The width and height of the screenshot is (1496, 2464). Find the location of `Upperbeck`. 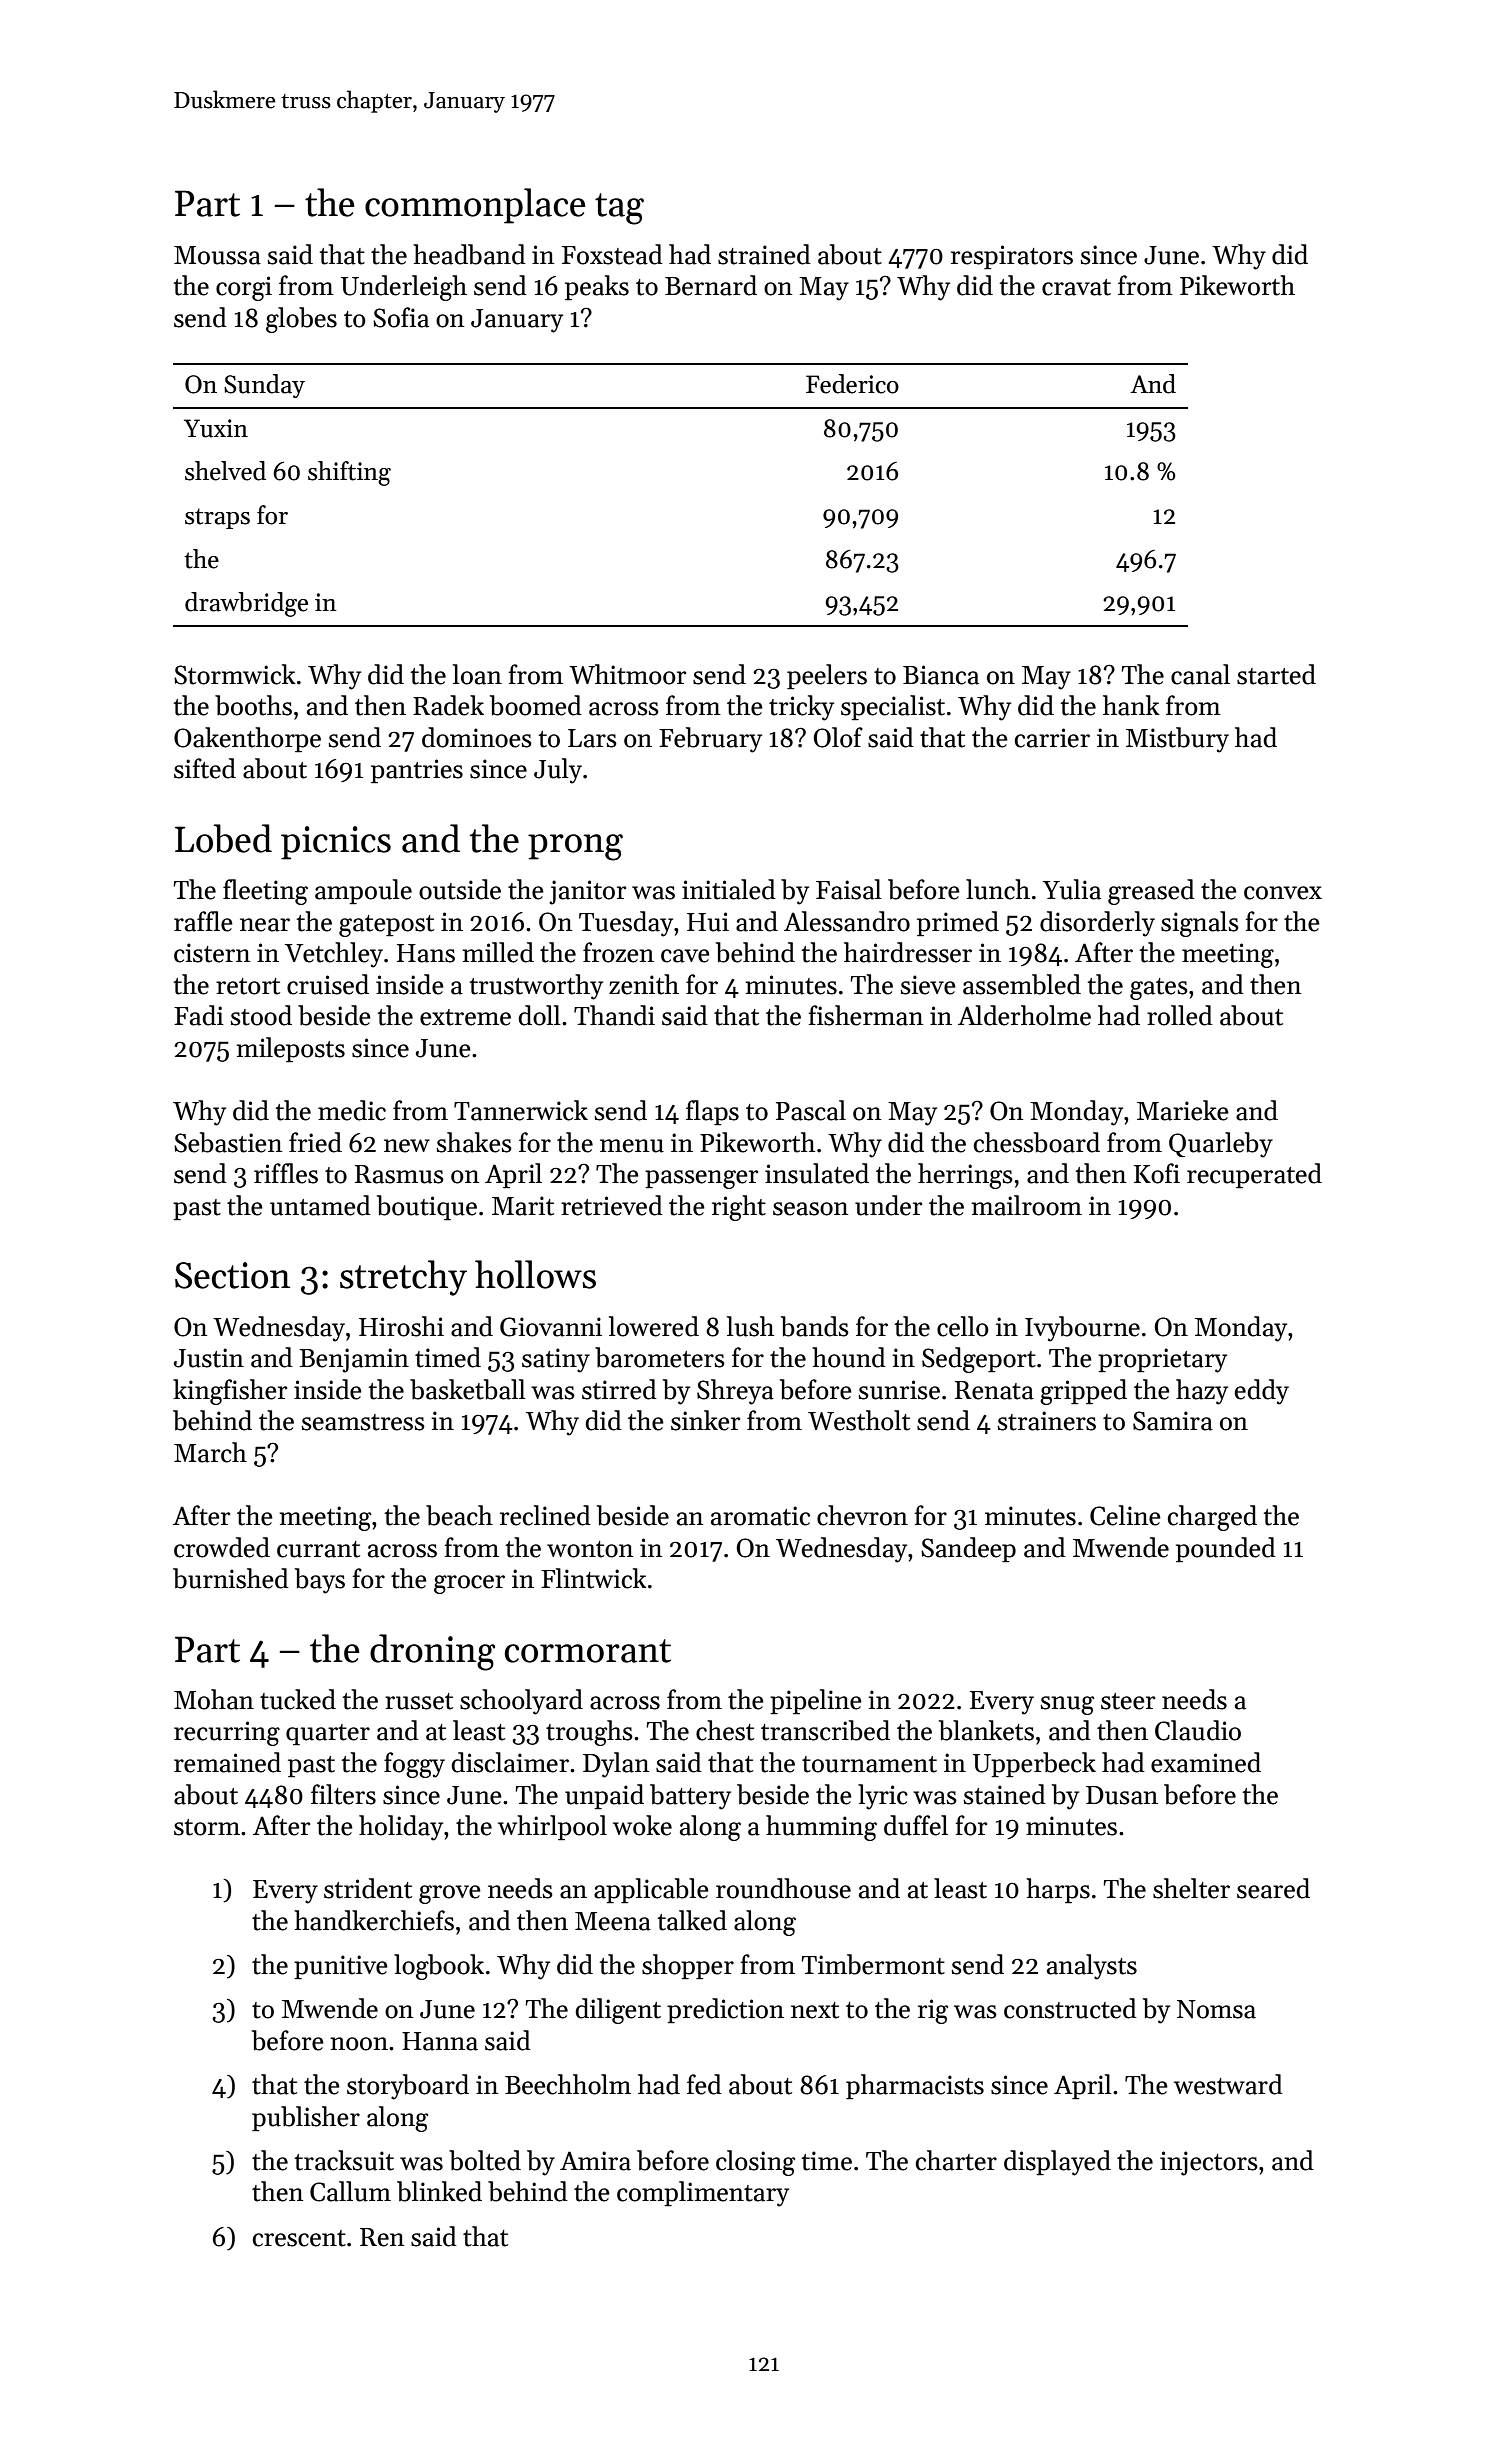

Upperbeck is located at coordinates (1034, 1765).
